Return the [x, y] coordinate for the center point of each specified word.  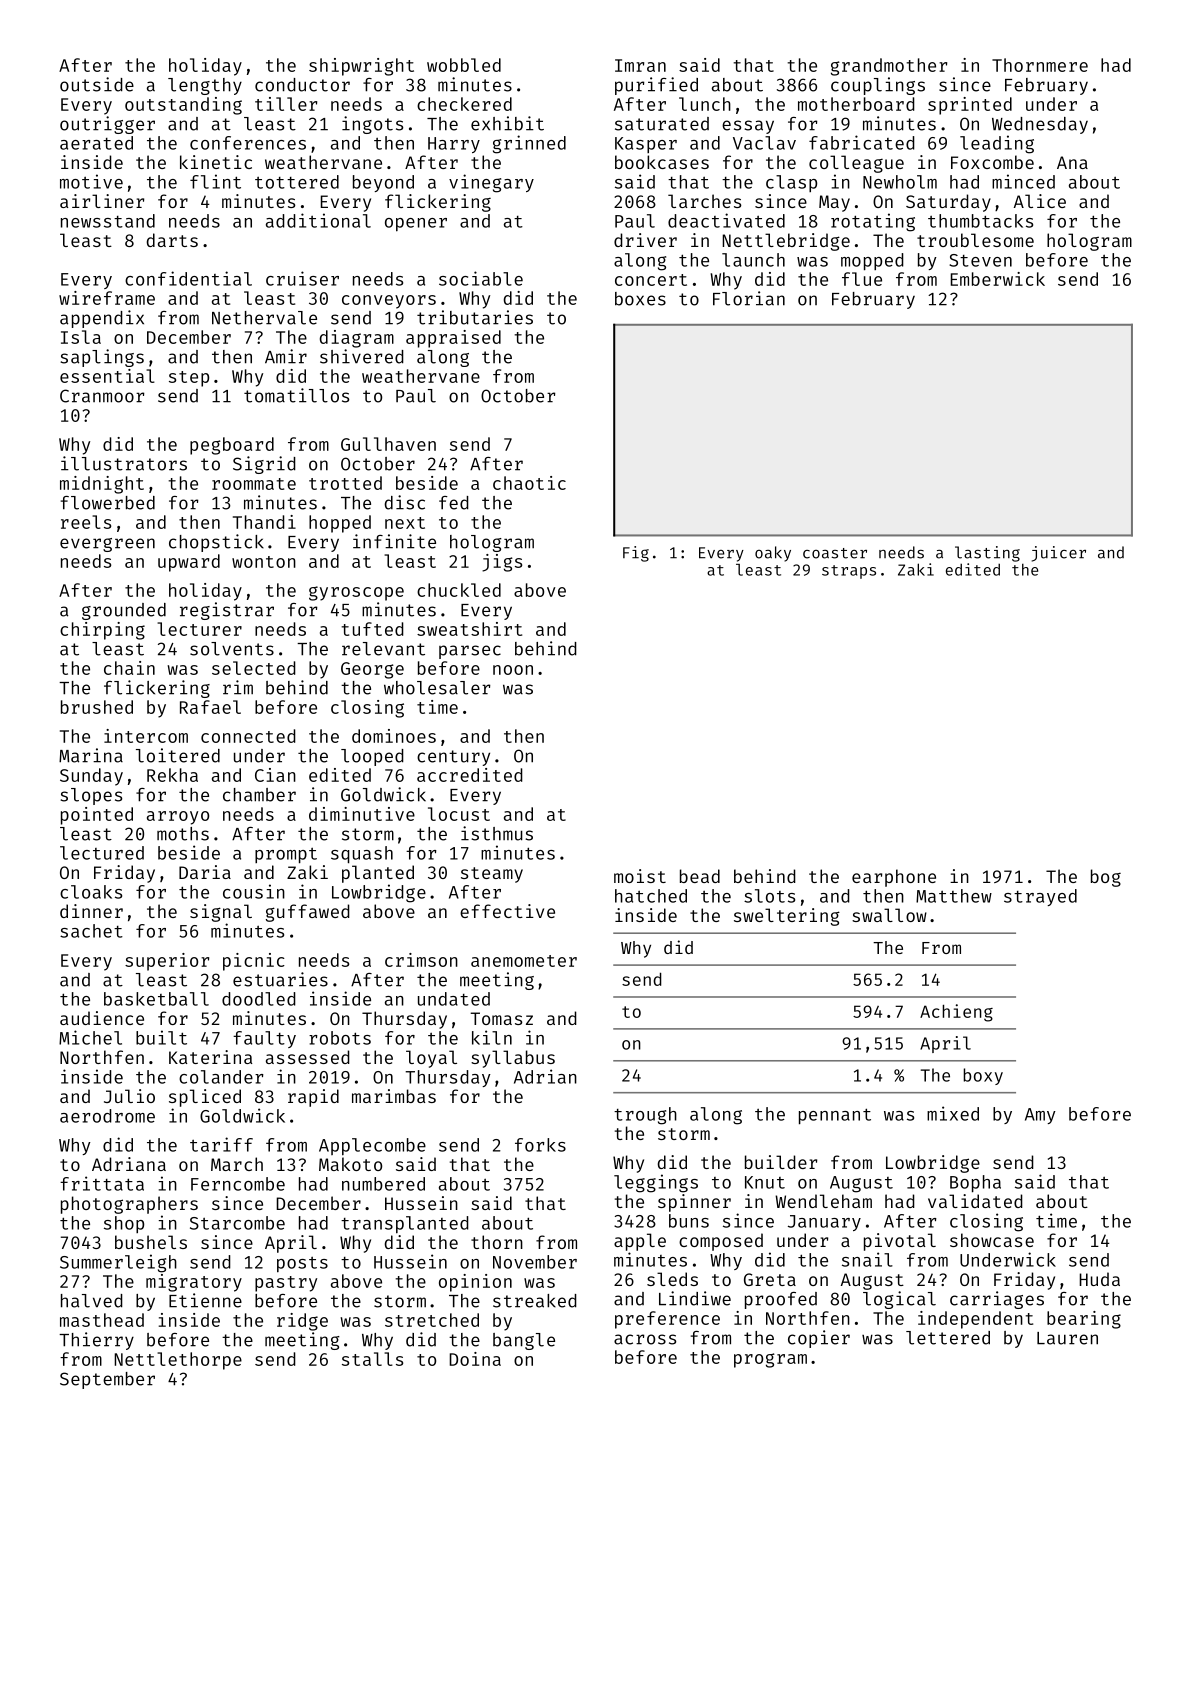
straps [849, 572]
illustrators [124, 463]
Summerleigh [118, 1263]
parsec [470, 652]
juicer [1059, 554]
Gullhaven [388, 444]
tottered [297, 182]
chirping [102, 631]
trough [645, 1116]
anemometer [524, 961]
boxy [983, 1076]
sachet [91, 931]
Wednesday [1040, 125]
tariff [221, 1144]
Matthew [954, 896]
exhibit [507, 123]
